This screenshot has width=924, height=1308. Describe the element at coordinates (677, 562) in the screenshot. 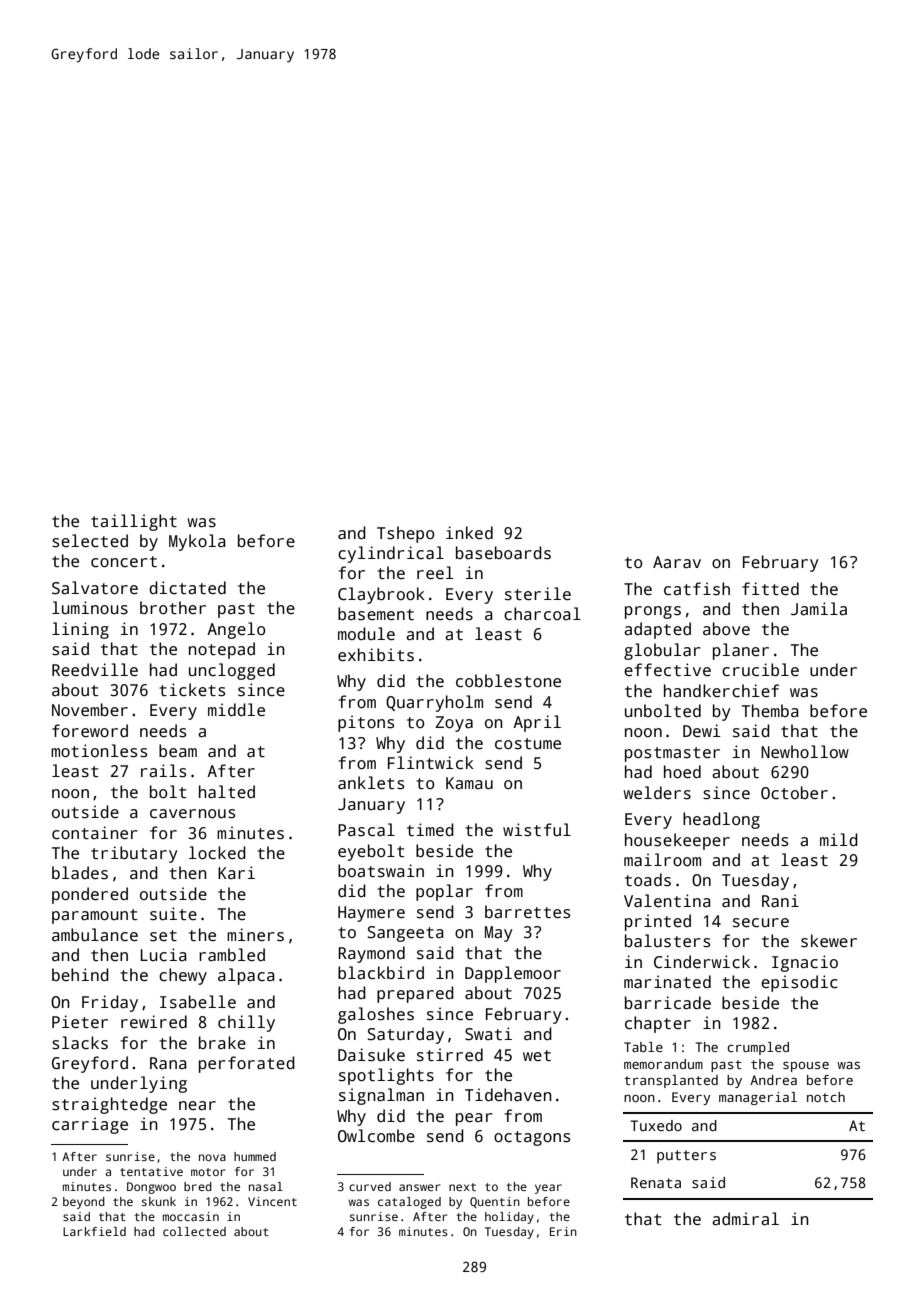

I see `Aarav` at that location.
